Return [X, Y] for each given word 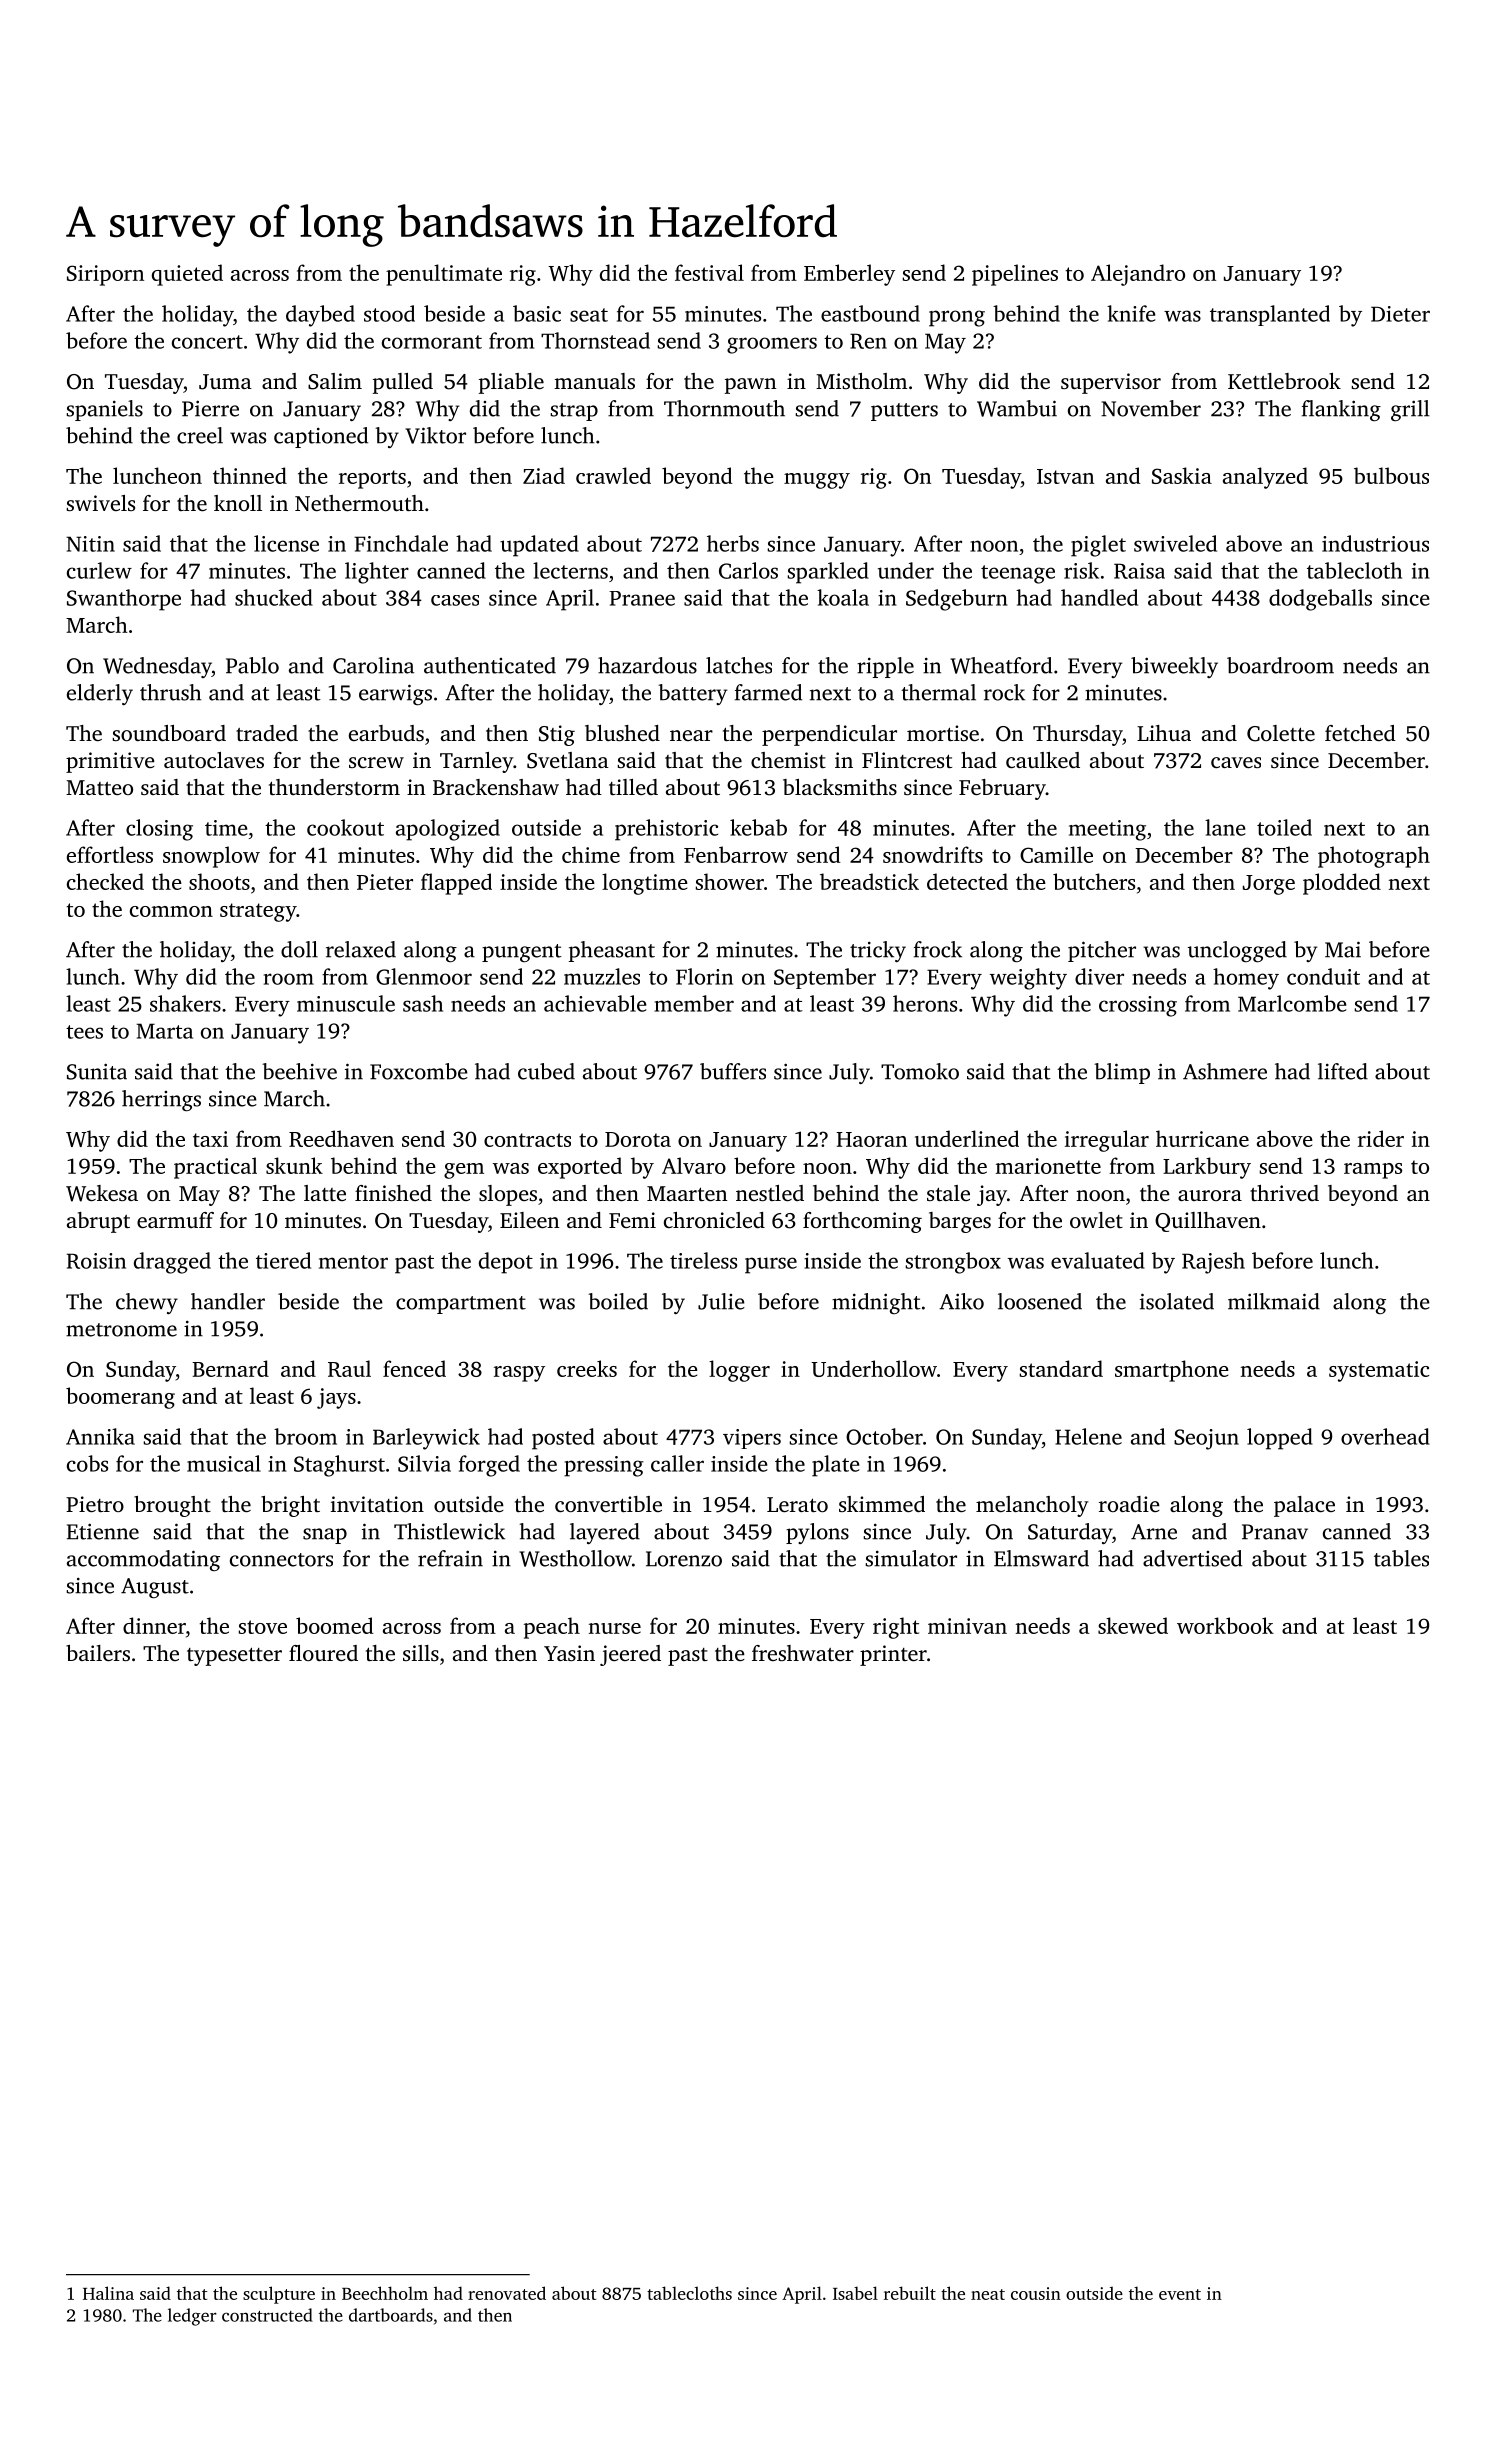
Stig [557, 735]
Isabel [855, 2293]
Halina [108, 2293]
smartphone [1172, 1371]
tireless [703, 1260]
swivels [100, 503]
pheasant [612, 951]
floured [323, 1653]
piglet [1098, 546]
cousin [1036, 2293]
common [171, 911]
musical [224, 1463]
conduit [1323, 976]
